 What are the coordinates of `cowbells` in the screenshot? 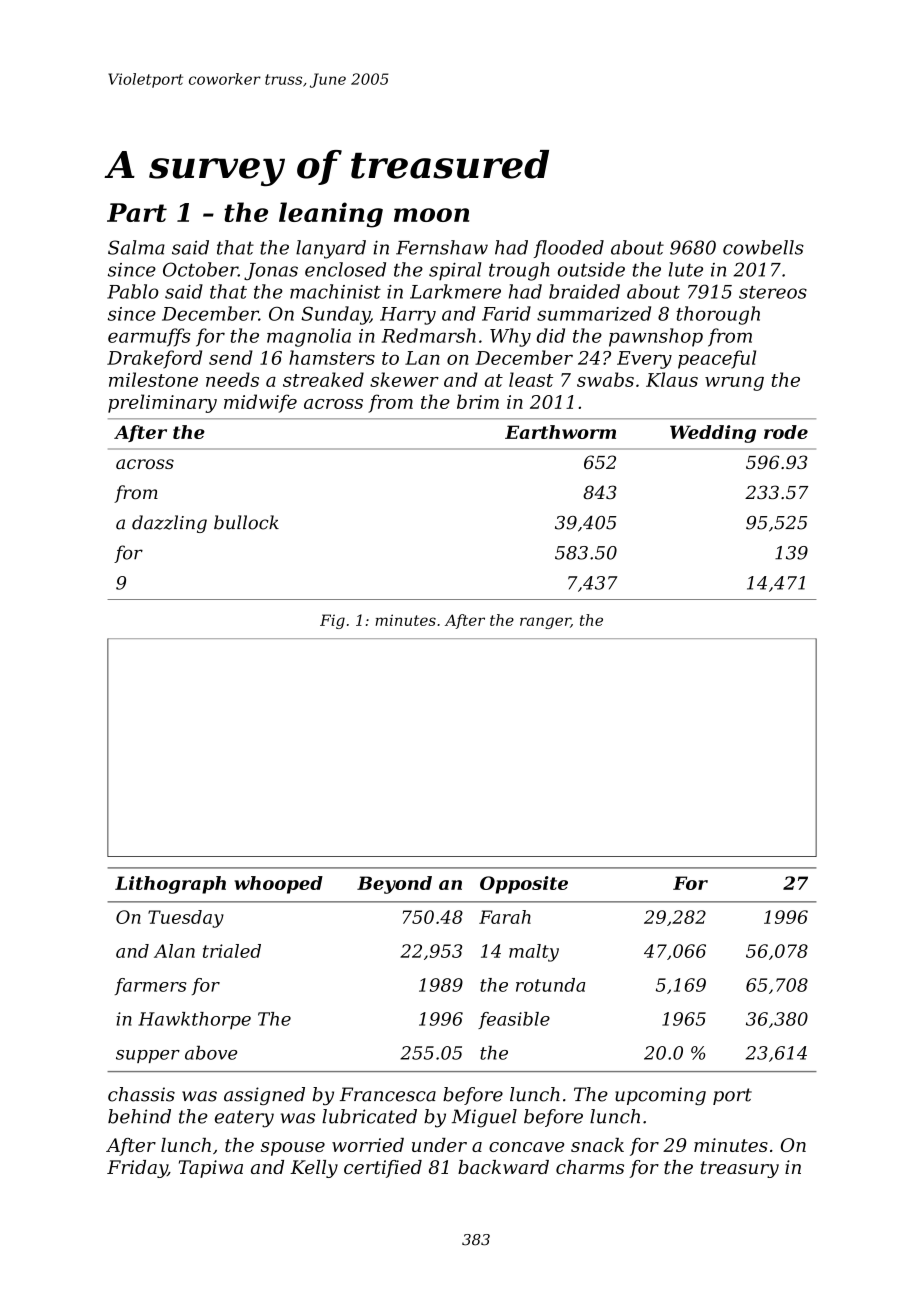 It's located at (763, 247).
